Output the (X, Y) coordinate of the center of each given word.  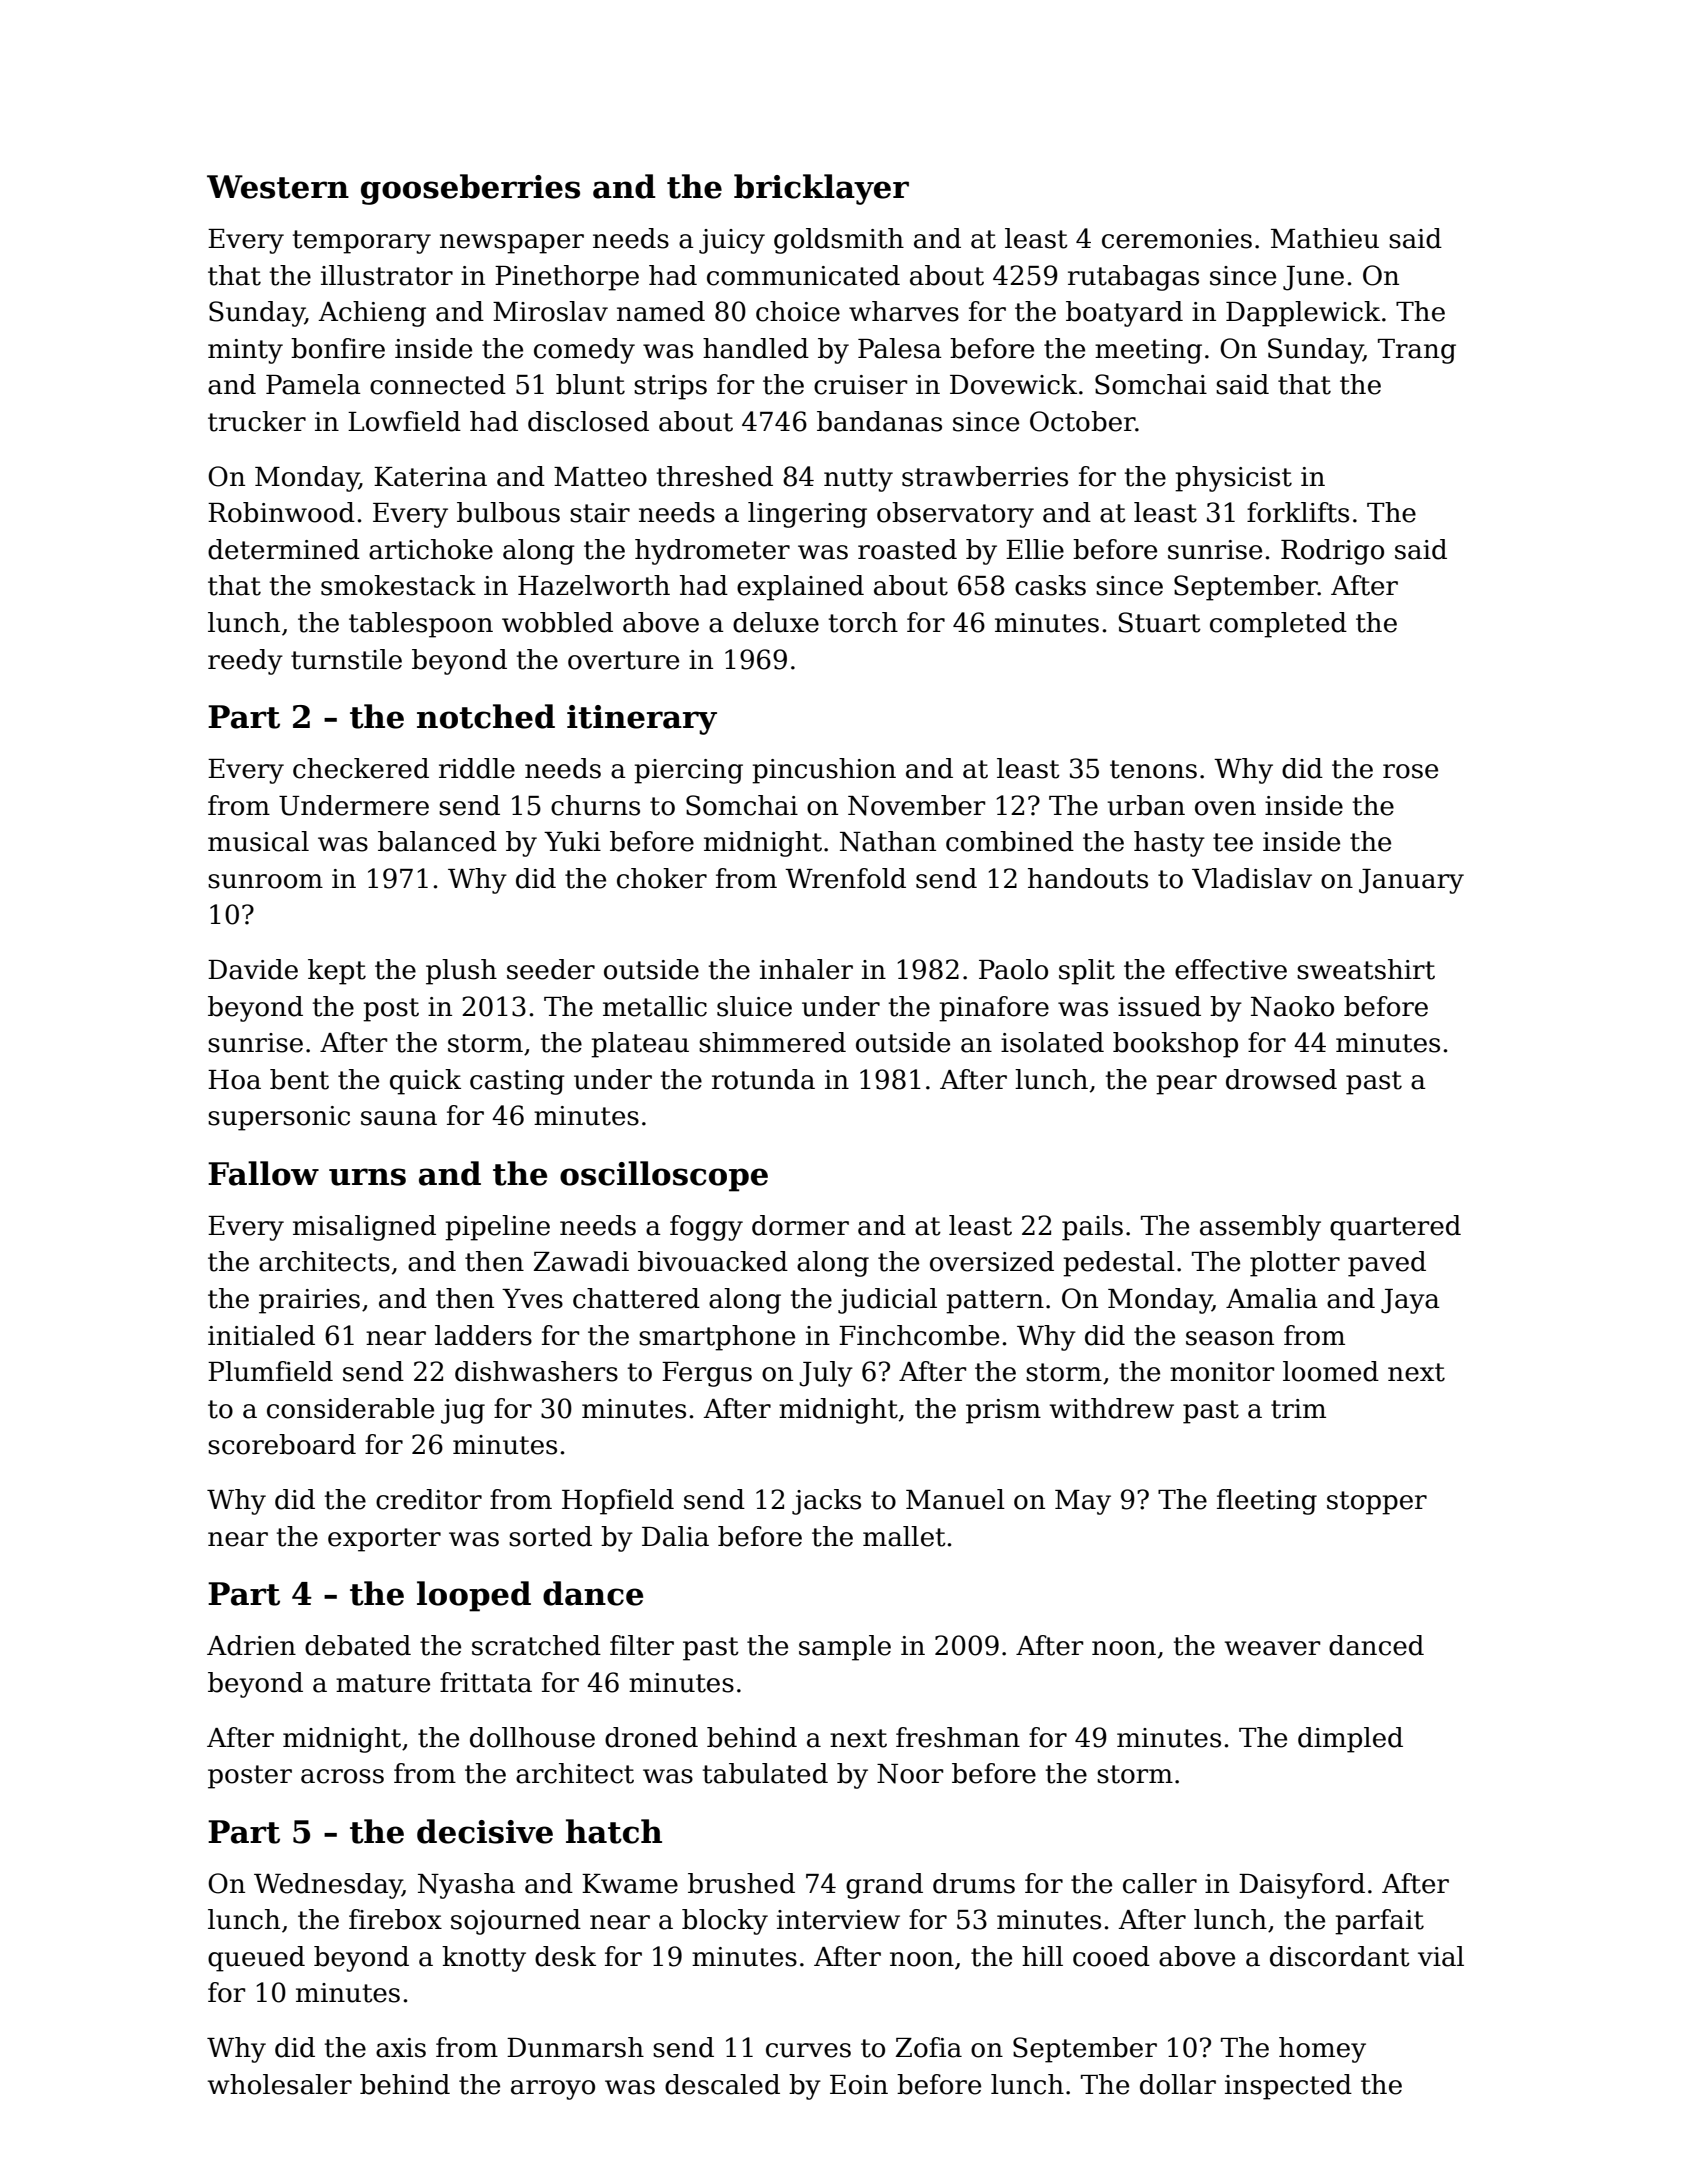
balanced (437, 841)
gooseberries (470, 189)
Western (278, 187)
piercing (688, 771)
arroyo (553, 2090)
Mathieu (1325, 238)
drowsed (1281, 1079)
